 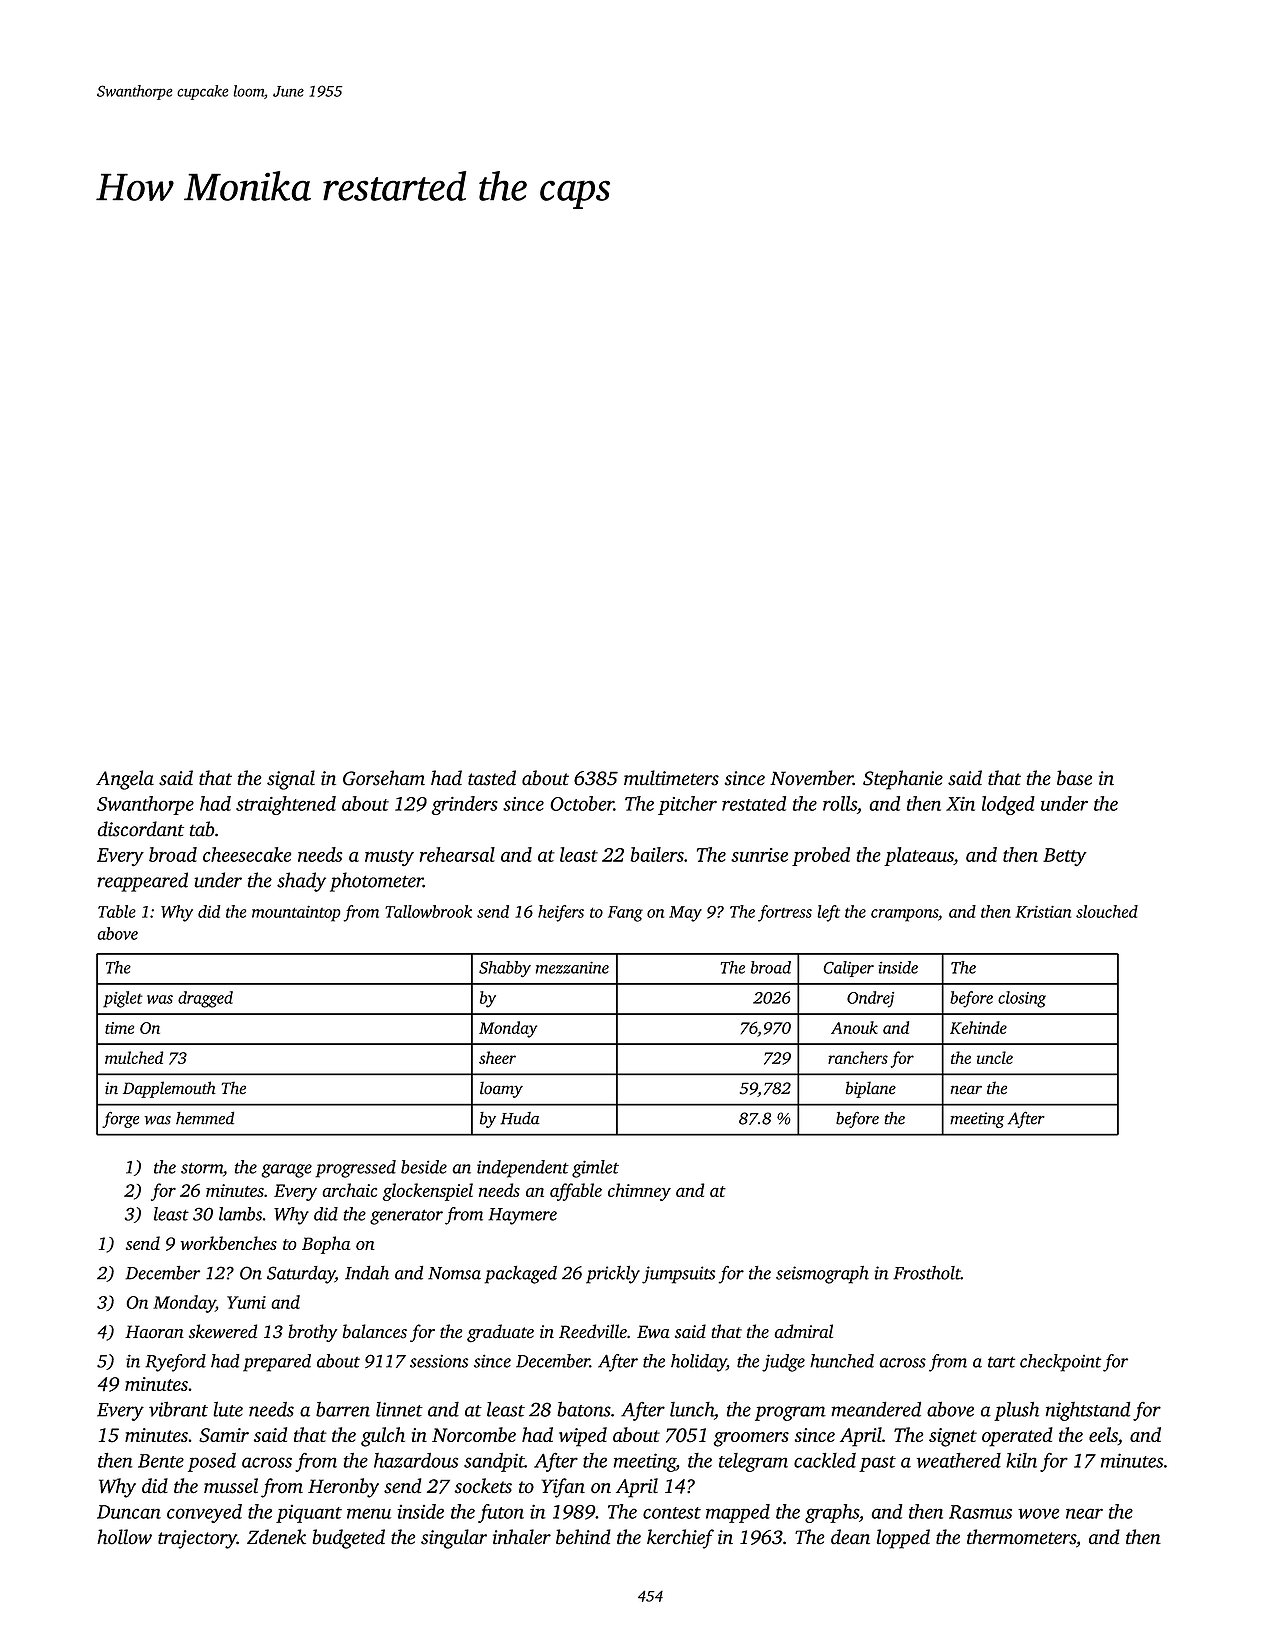 What do you see at coordinates (125, 780) in the screenshot?
I see `Angela` at bounding box center [125, 780].
